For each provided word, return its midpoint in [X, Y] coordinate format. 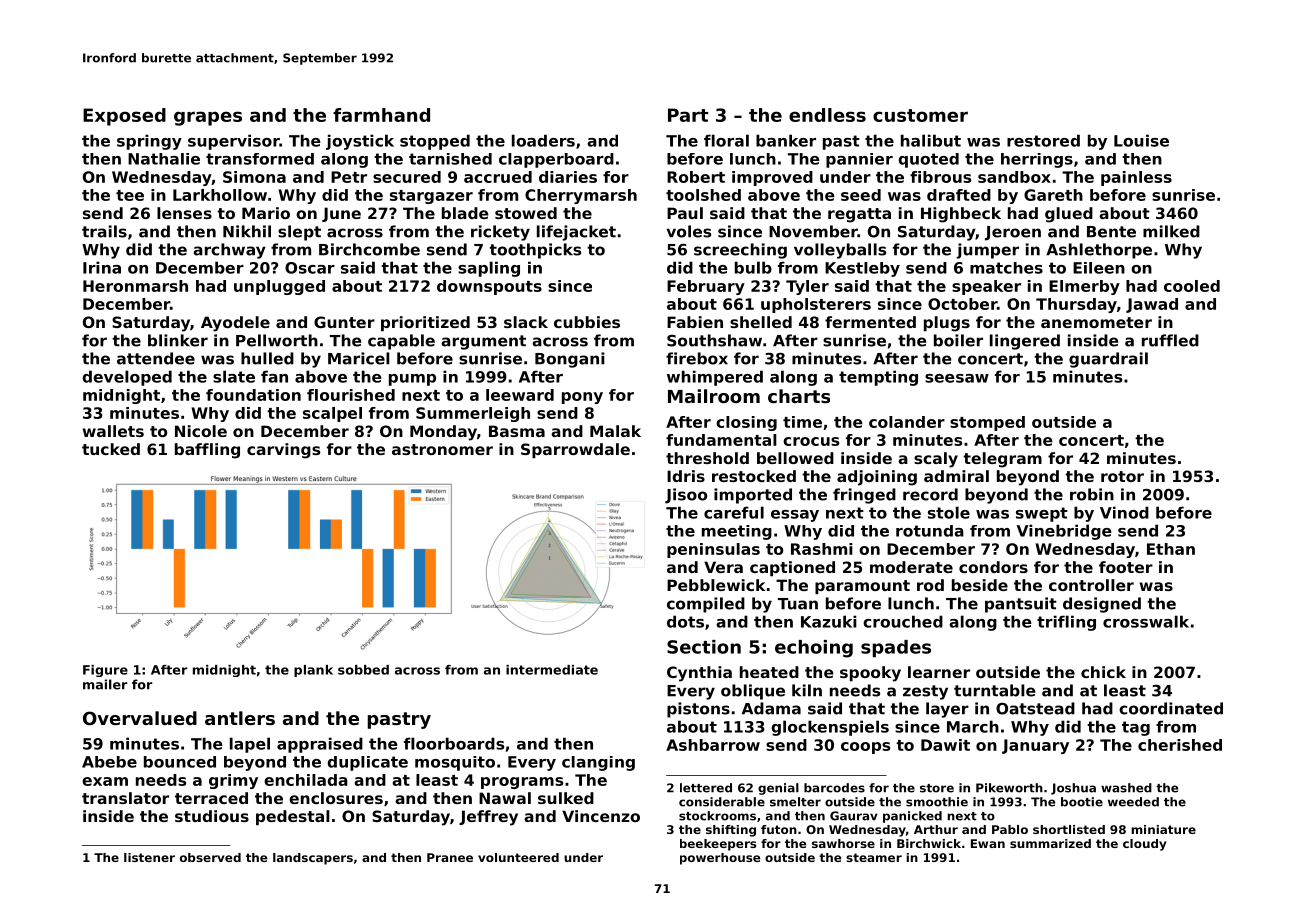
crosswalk [1146, 621]
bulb [753, 267]
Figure [105, 671]
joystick [360, 142]
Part [688, 115]
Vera [723, 567]
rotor [1122, 476]
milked [1171, 231]
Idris [686, 476]
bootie [1082, 802]
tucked [111, 449]
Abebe [109, 762]
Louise [1141, 140]
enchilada [306, 780]
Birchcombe [369, 249]
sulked [566, 798]
